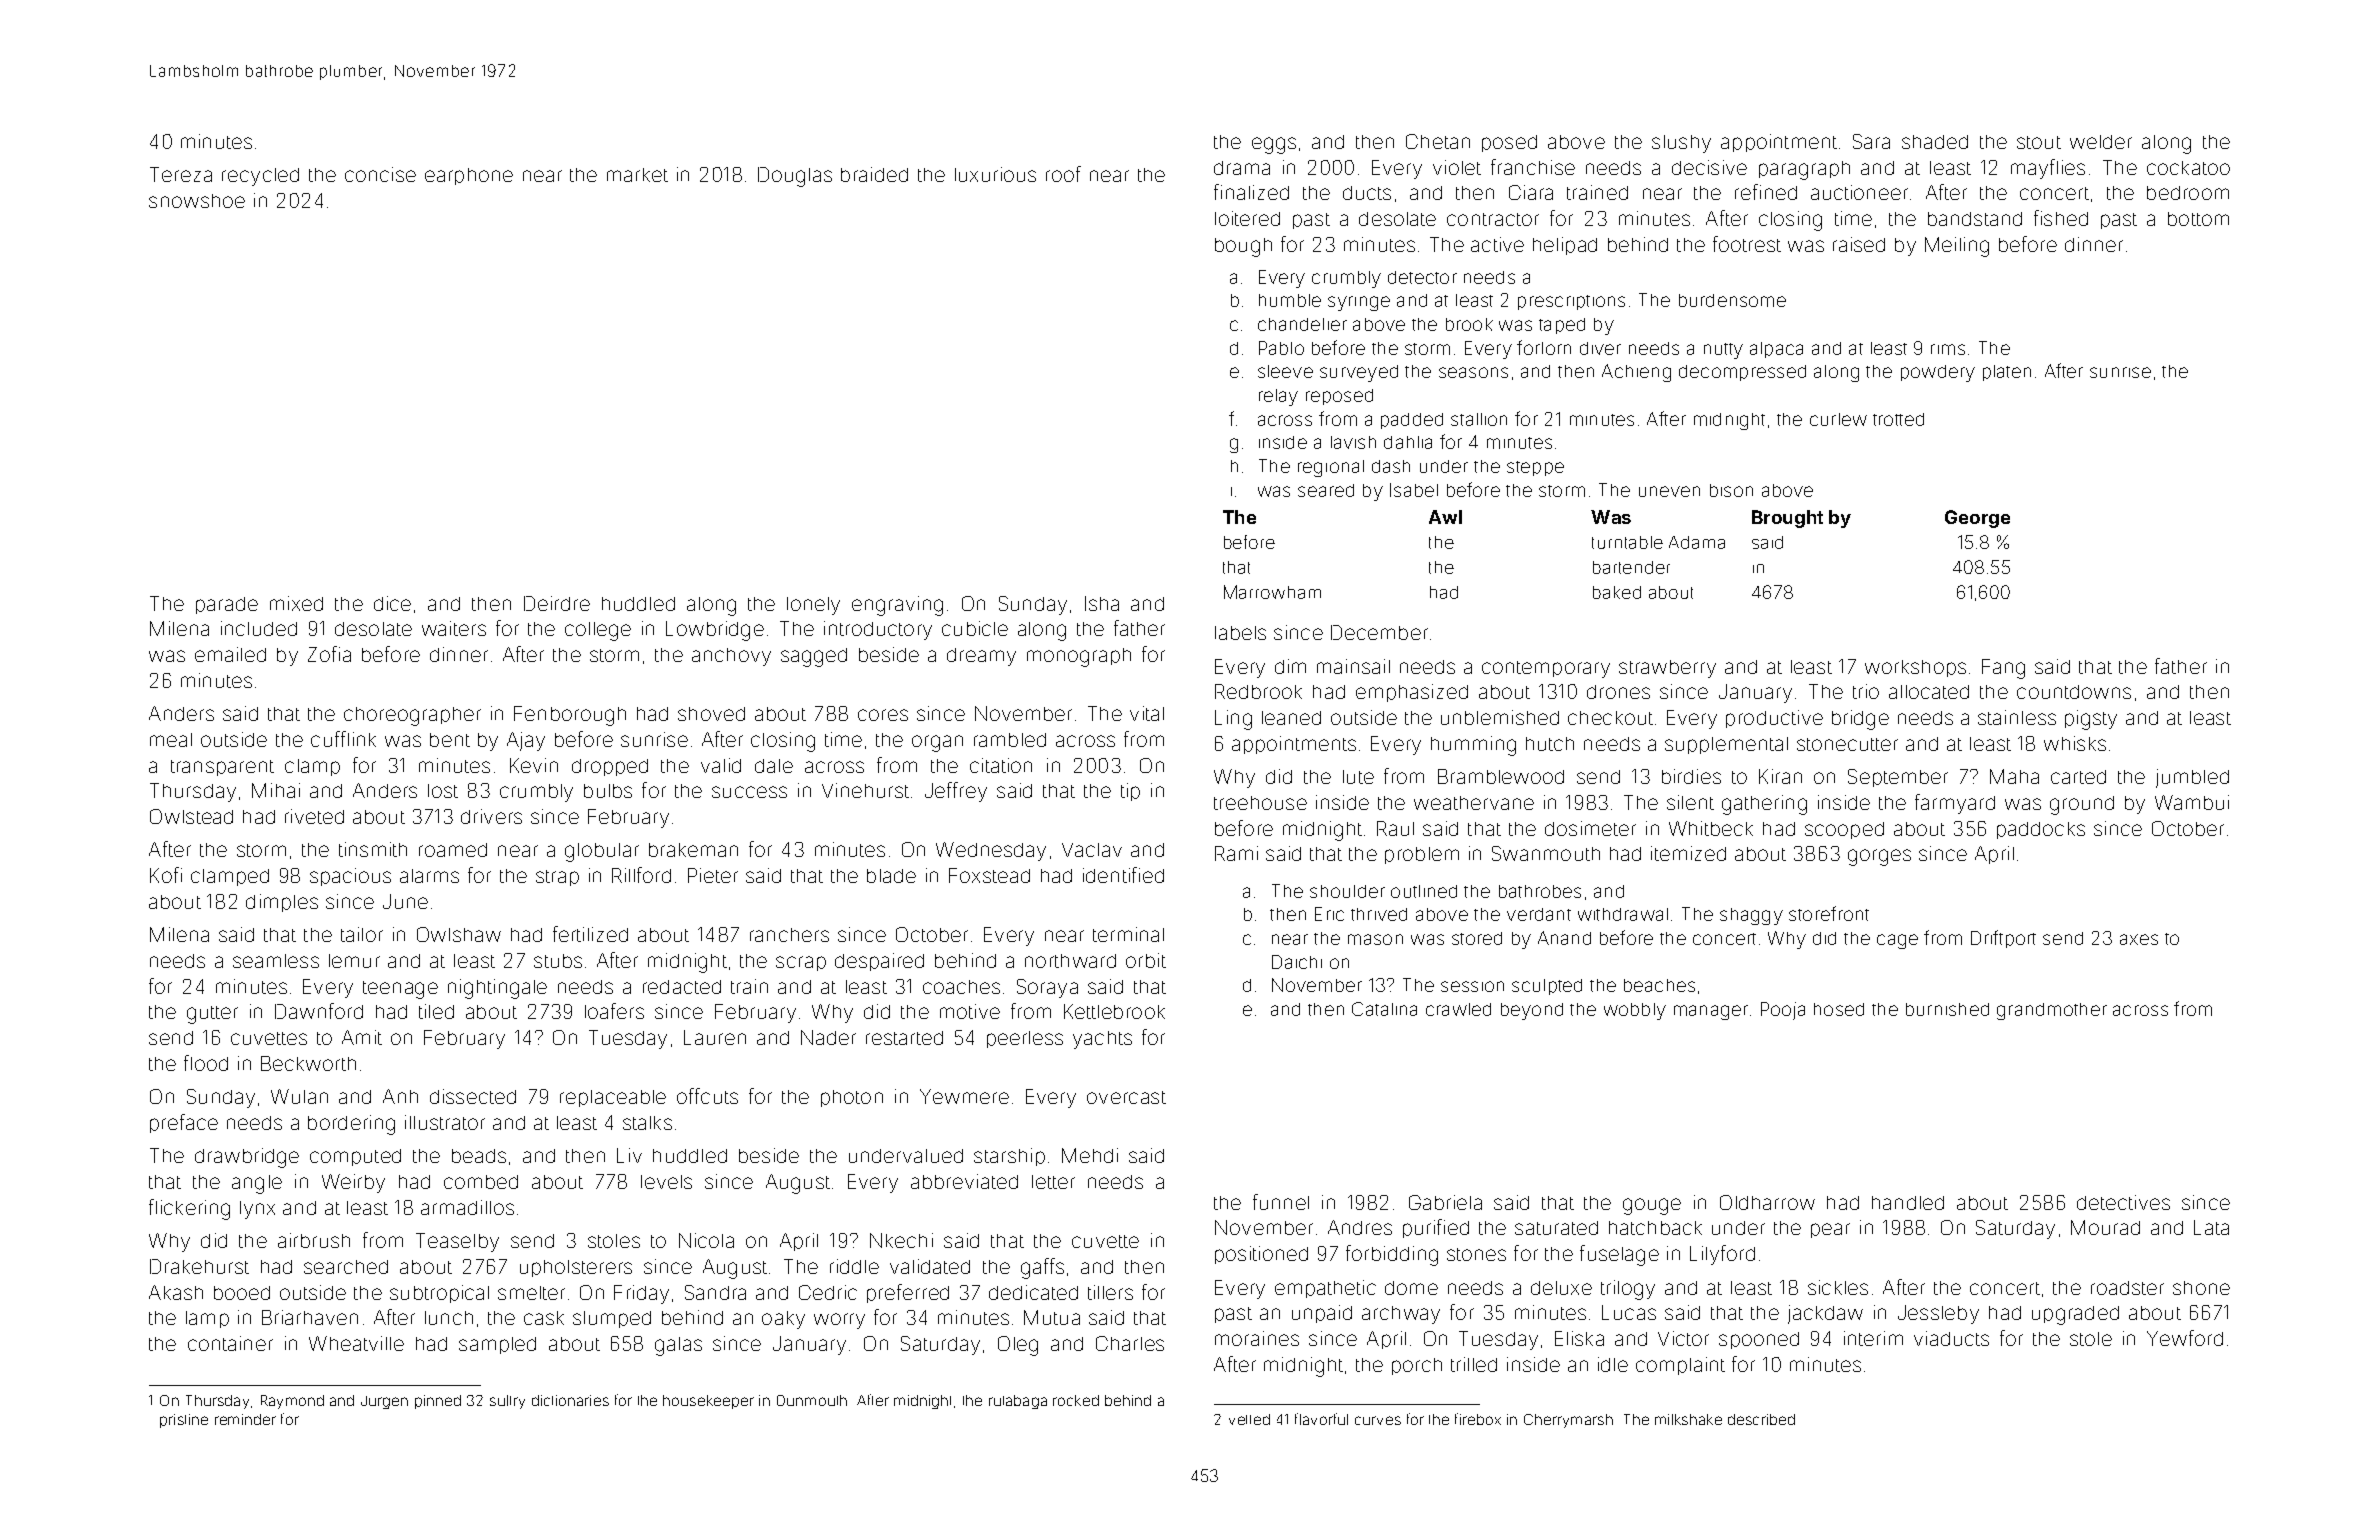 This screenshot has width=2380, height=1540. What do you see at coordinates (1761, 1419) in the screenshot?
I see `described` at bounding box center [1761, 1419].
